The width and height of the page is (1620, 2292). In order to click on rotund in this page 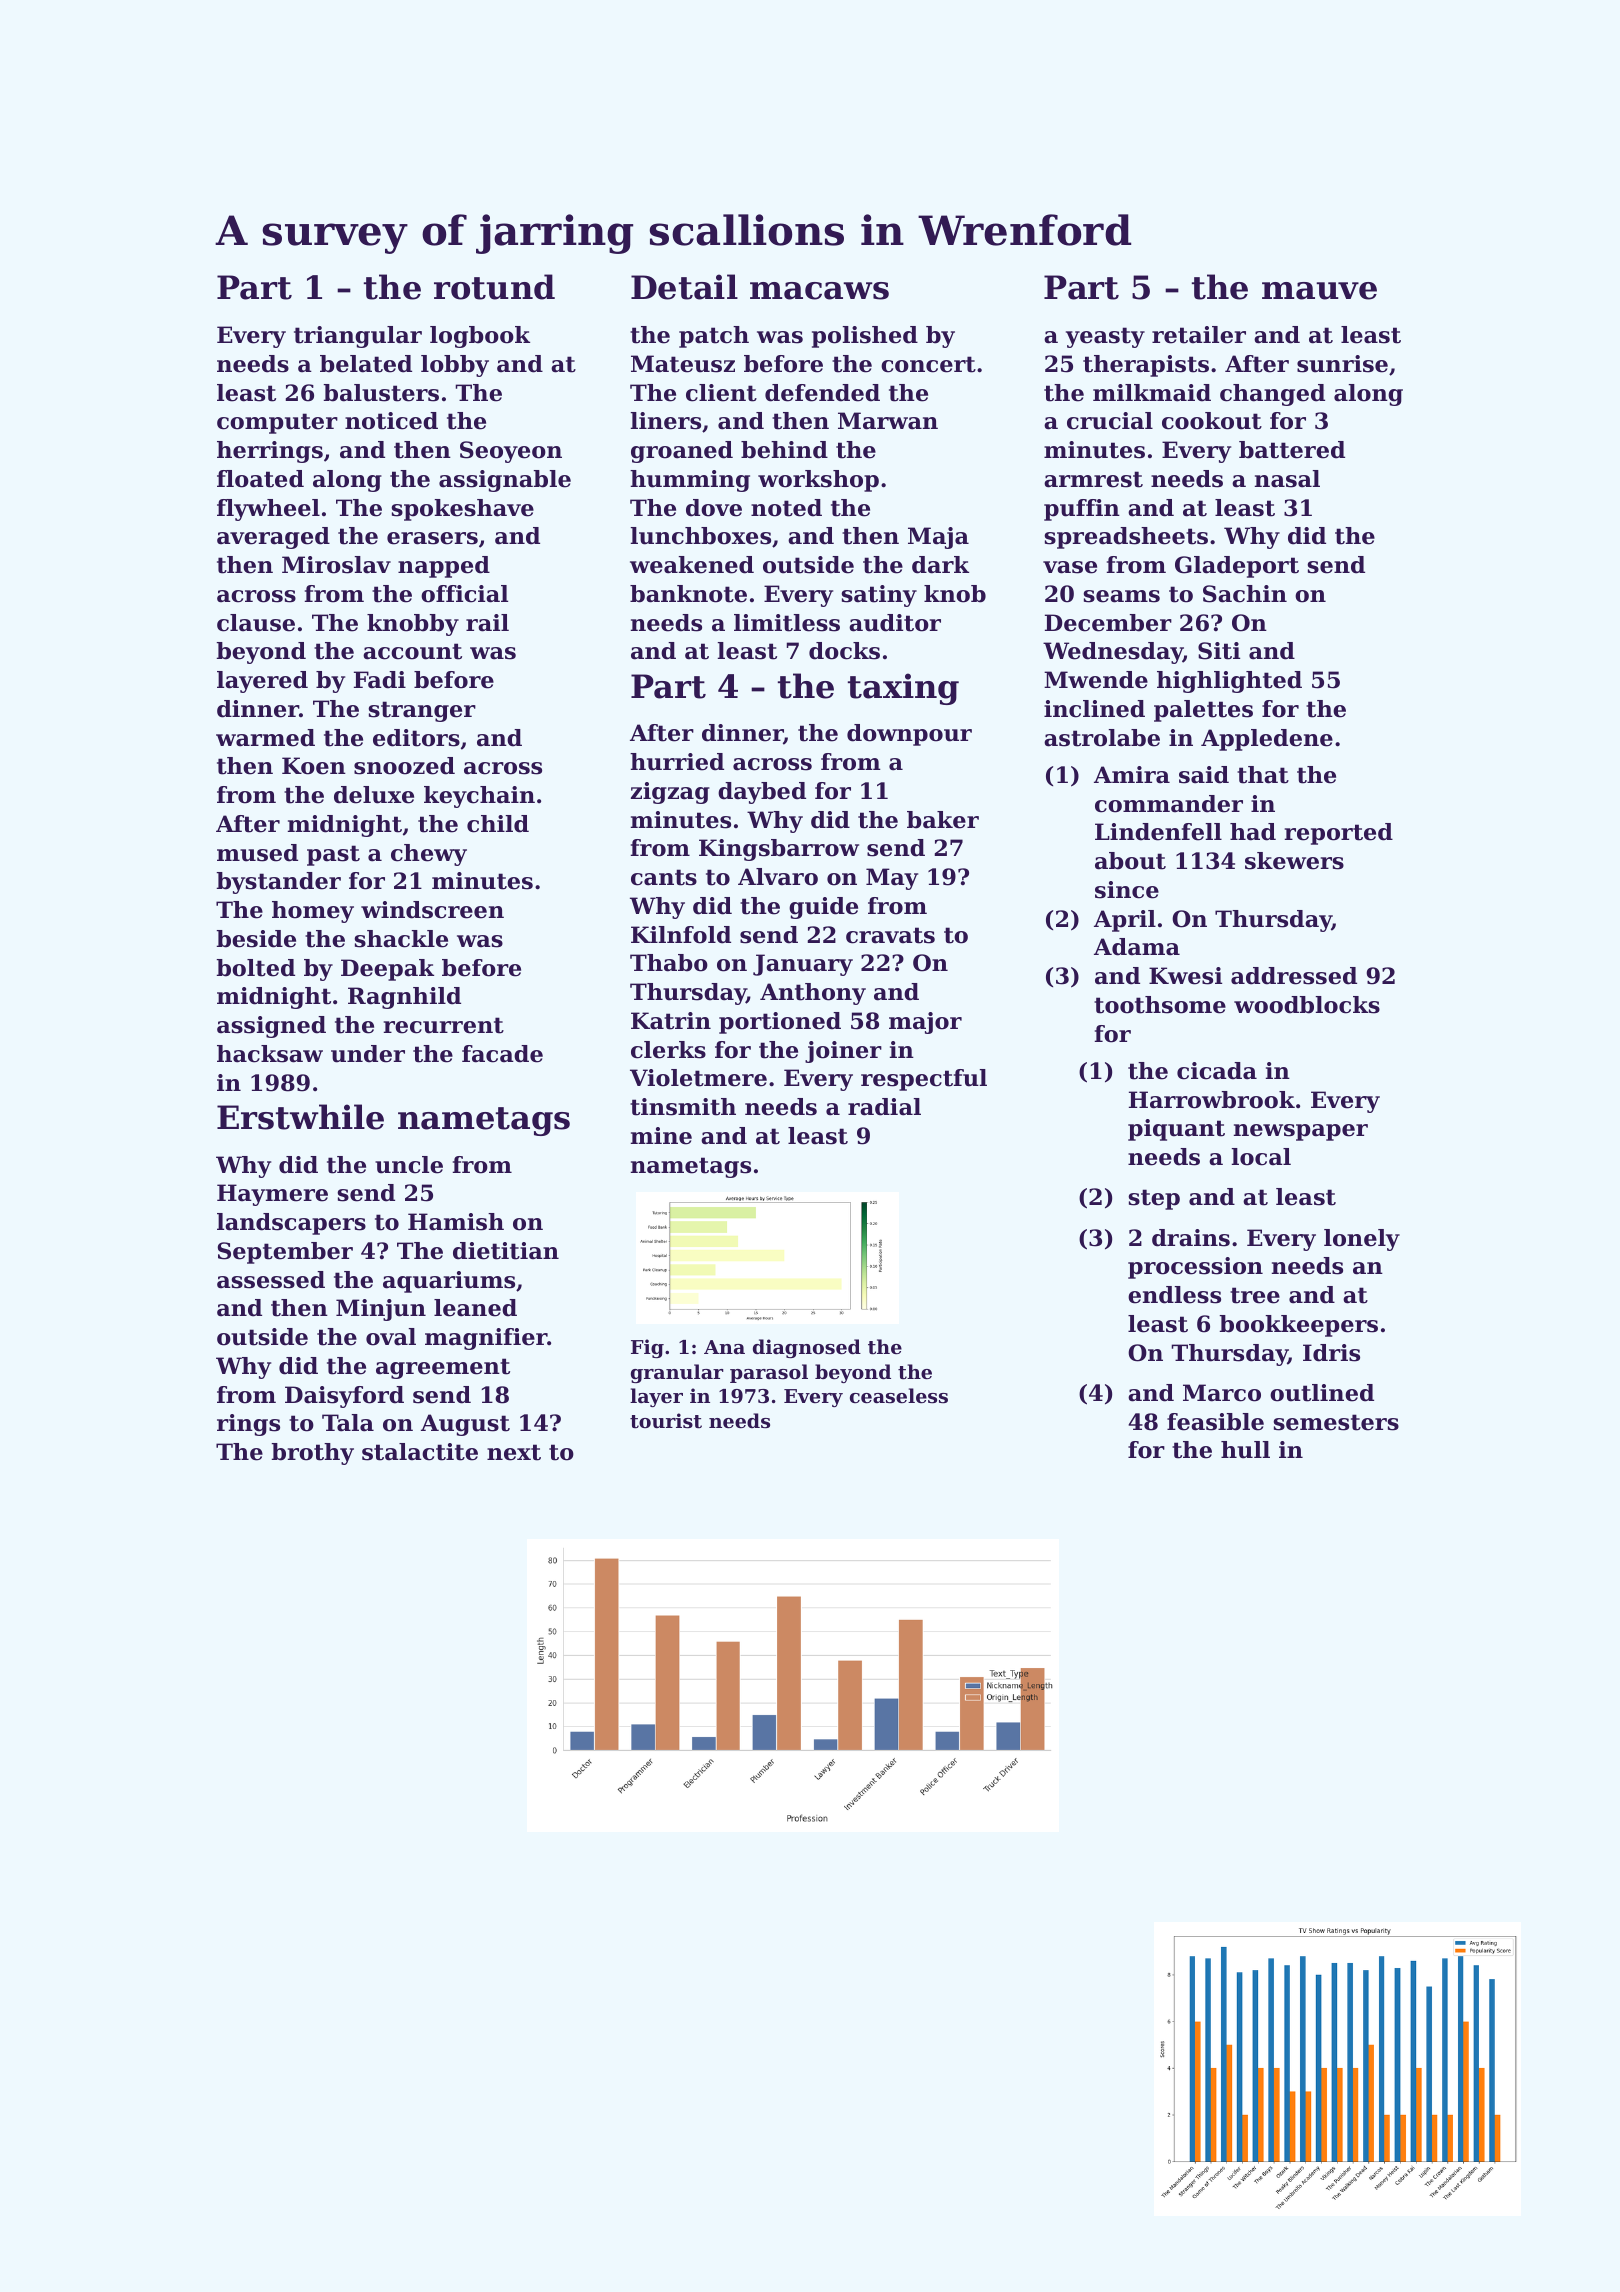, I will do `click(494, 287)`.
